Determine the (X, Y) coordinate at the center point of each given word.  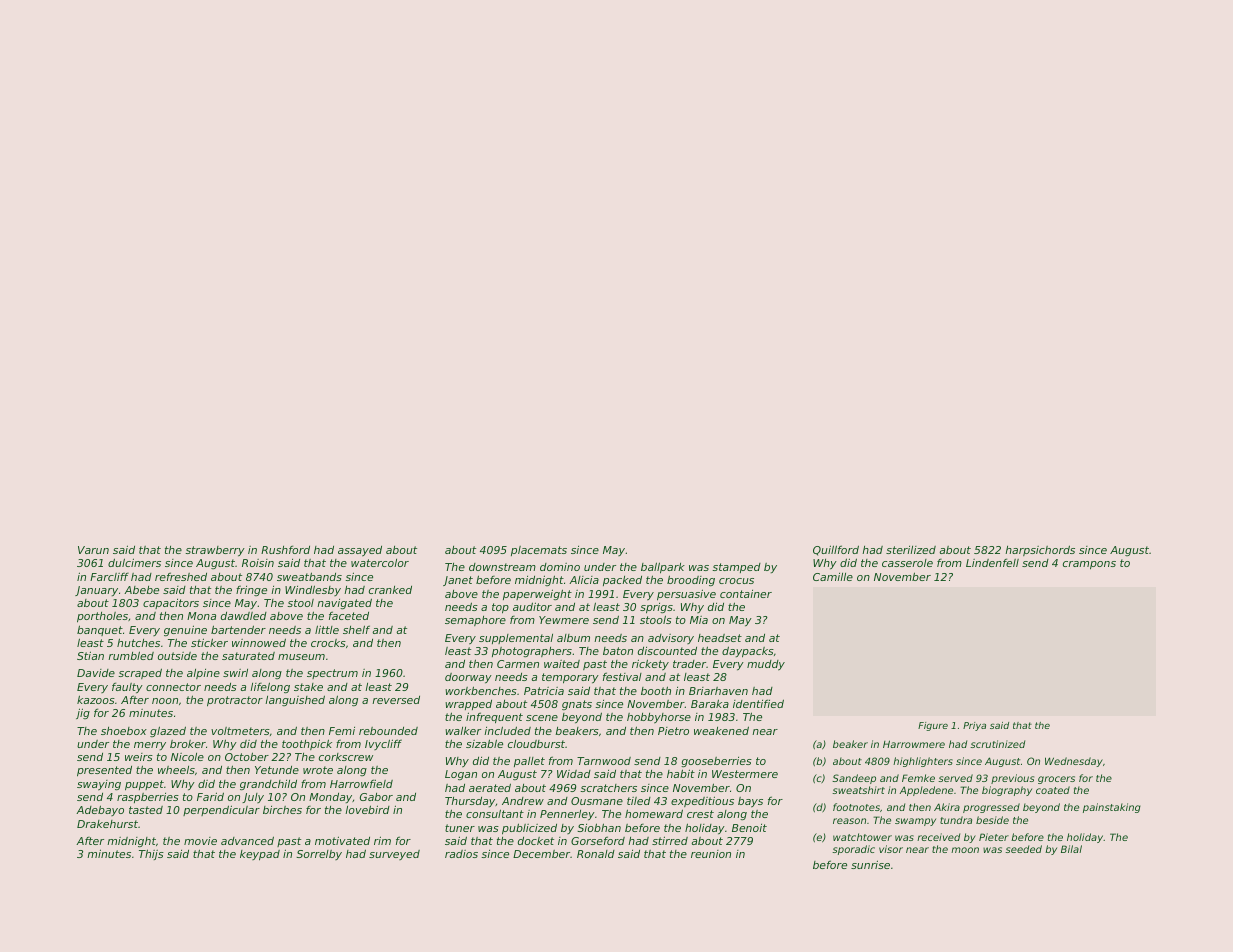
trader (689, 664)
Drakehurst (107, 824)
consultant (495, 813)
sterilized (911, 550)
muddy (766, 665)
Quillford (836, 550)
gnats (577, 705)
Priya (974, 726)
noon (165, 701)
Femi (342, 731)
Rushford (285, 549)
